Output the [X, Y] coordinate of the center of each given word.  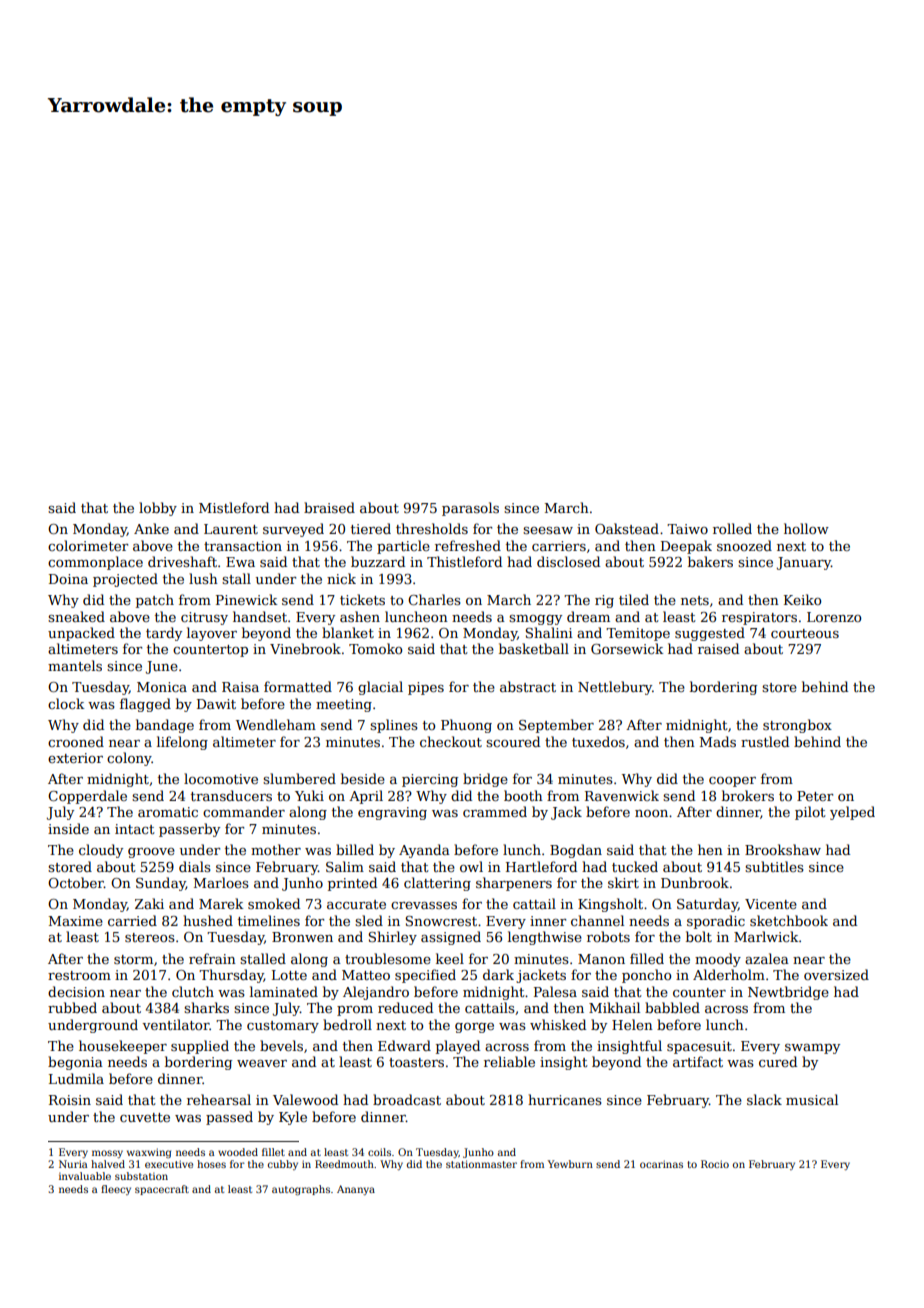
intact [134, 829]
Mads [718, 741]
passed [229, 1118]
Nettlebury [615, 688]
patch [155, 601]
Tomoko [375, 648]
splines [394, 726]
